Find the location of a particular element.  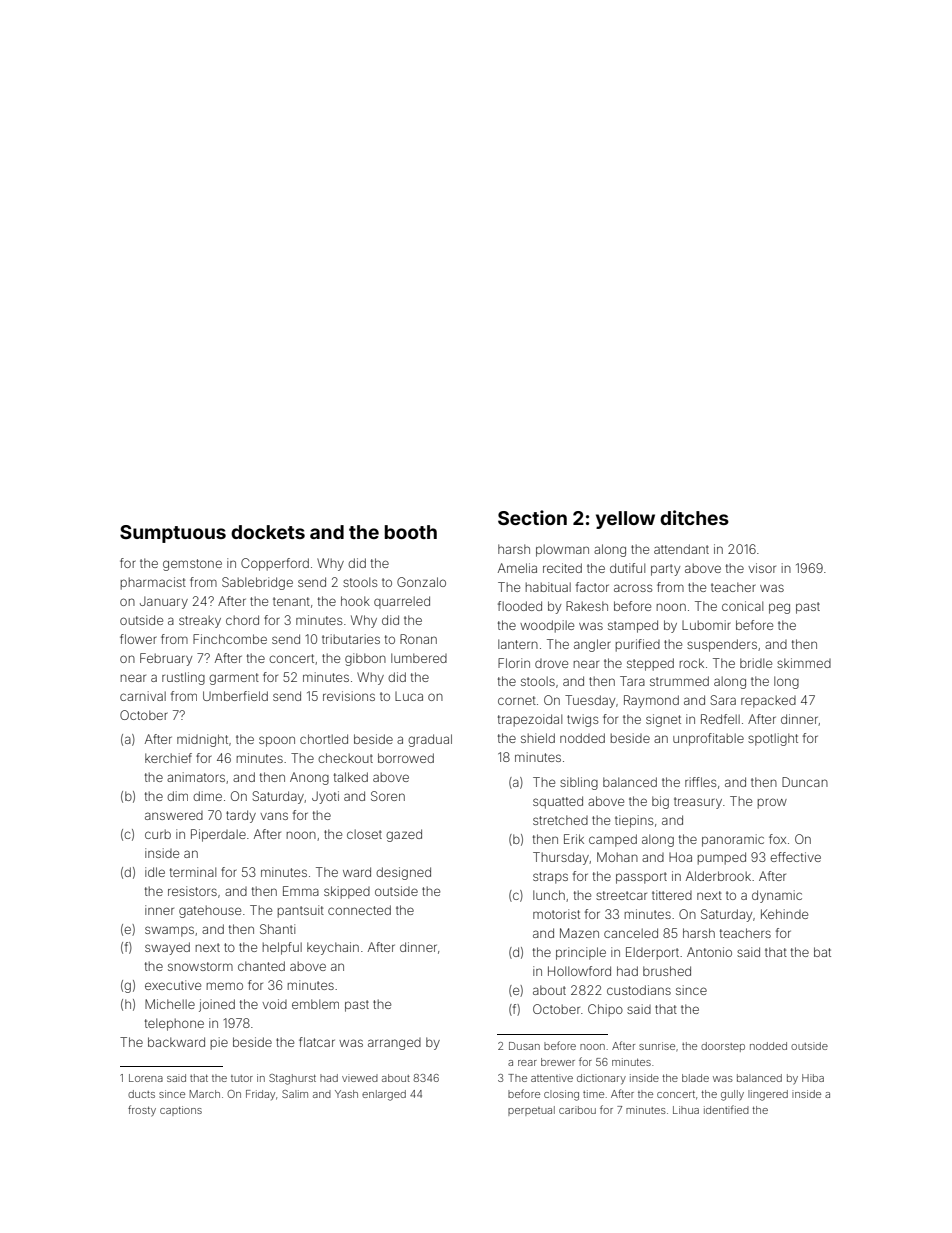

Sumptuous is located at coordinates (173, 534).
